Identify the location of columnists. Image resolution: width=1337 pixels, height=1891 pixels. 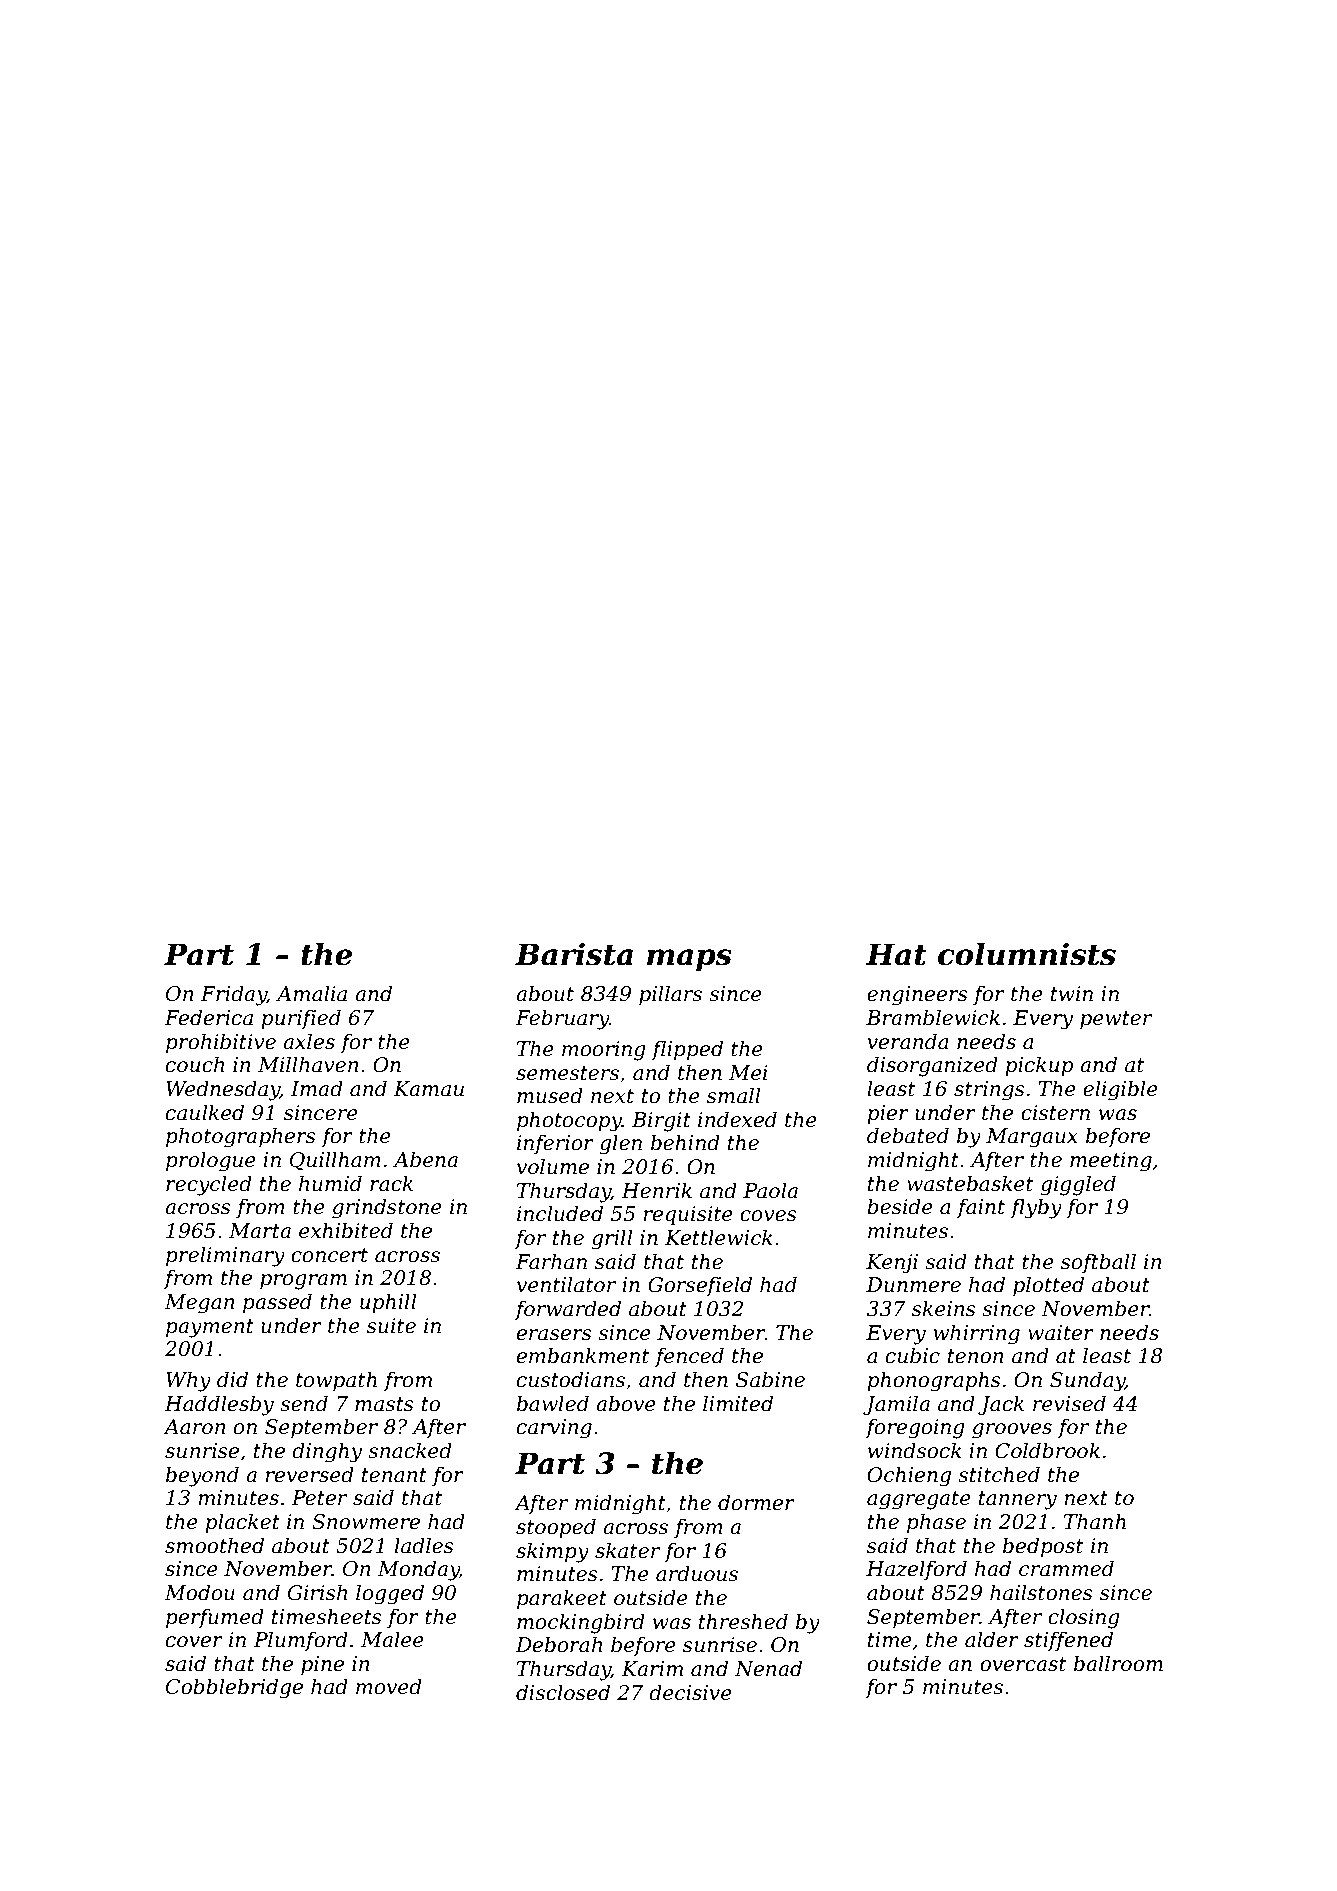
(1027, 954).
